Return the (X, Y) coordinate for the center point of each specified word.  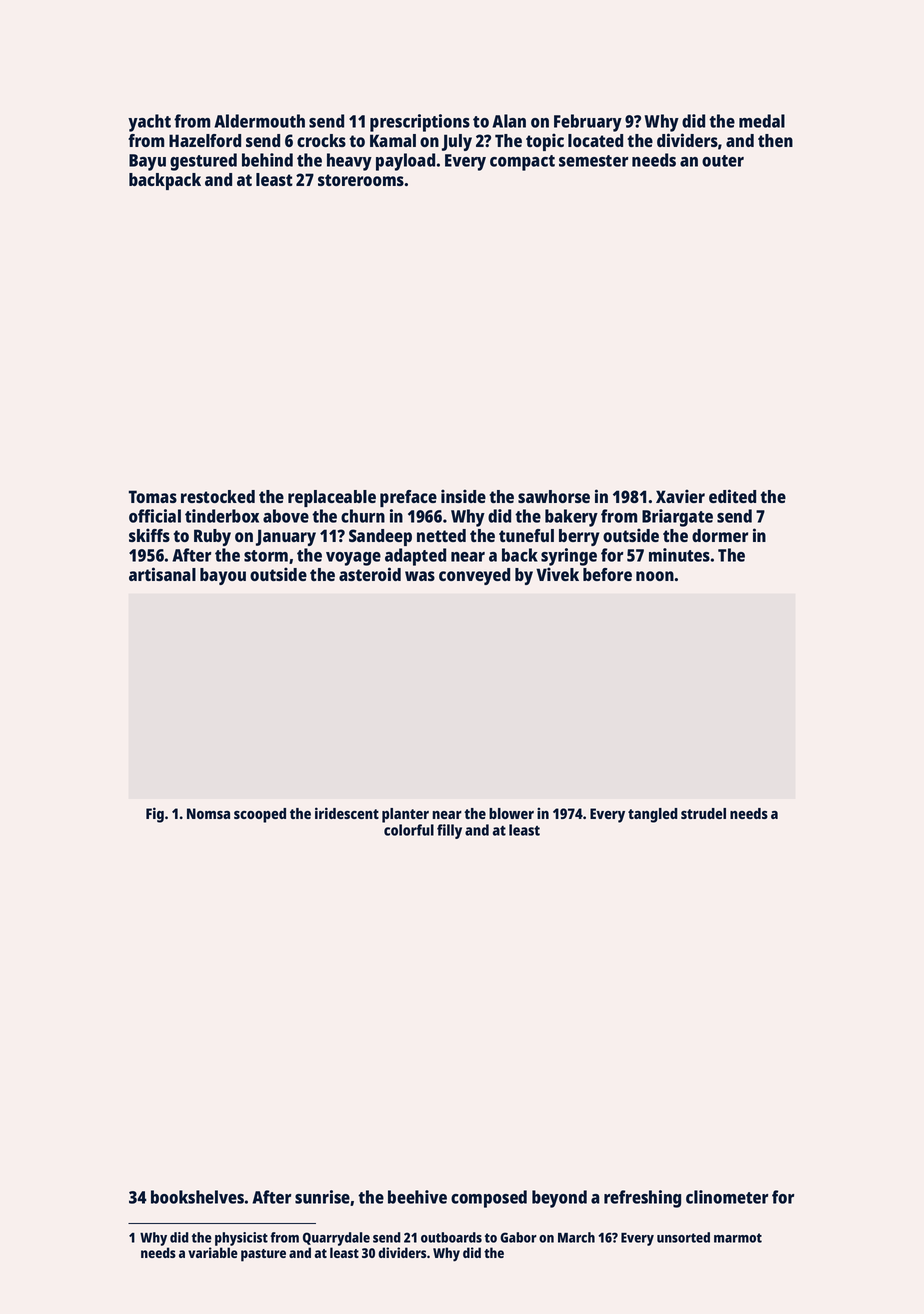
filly (449, 831)
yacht (149, 123)
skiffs (149, 535)
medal (762, 121)
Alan (509, 121)
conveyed (474, 576)
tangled (653, 815)
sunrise (322, 1197)
